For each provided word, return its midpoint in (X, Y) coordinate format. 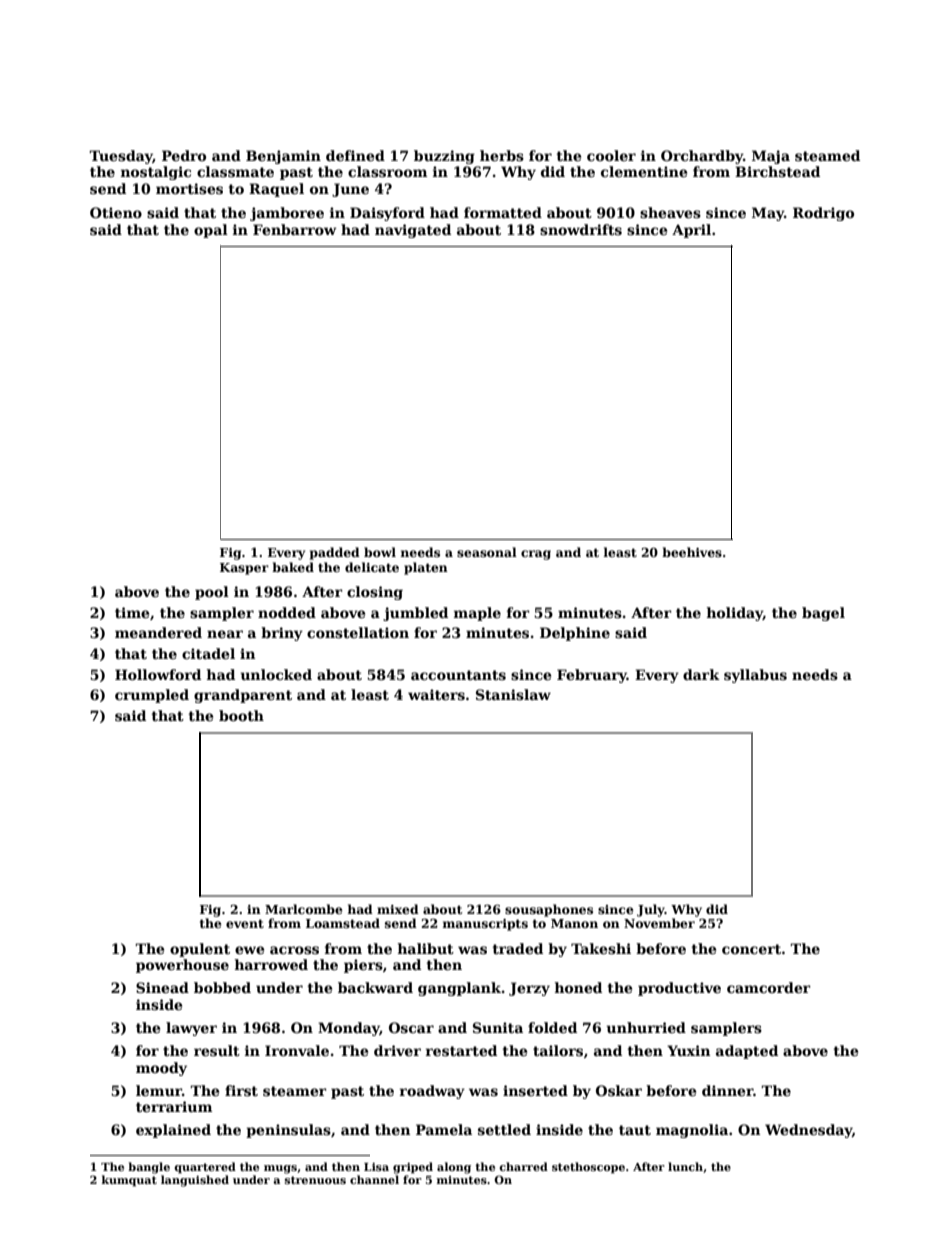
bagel (823, 614)
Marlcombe (304, 909)
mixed (398, 909)
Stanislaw (513, 694)
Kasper (244, 569)
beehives (692, 552)
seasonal (487, 552)
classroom (387, 171)
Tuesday (121, 157)
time (132, 612)
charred (523, 1166)
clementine (644, 171)
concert (751, 949)
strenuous (315, 1180)
